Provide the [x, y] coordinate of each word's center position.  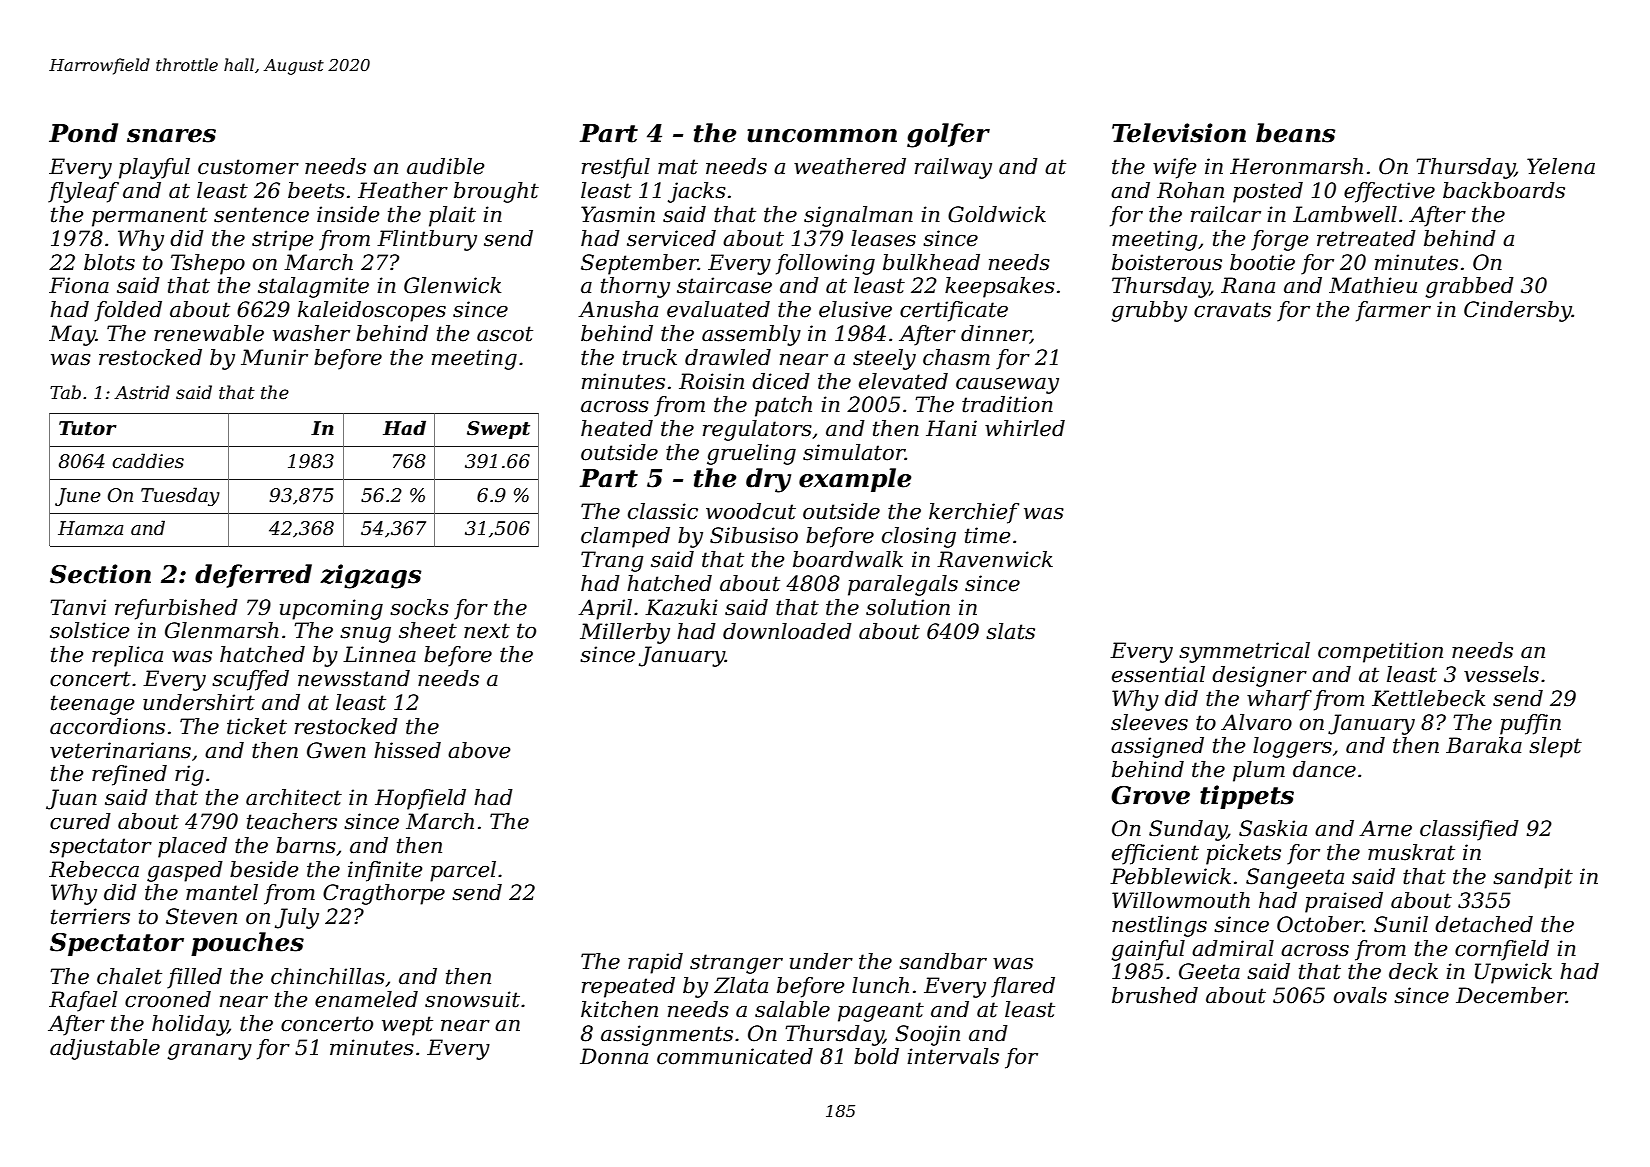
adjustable [105, 1049]
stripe [283, 240]
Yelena [1561, 166]
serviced [671, 238]
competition [1380, 652]
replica [127, 656]
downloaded [787, 631]
